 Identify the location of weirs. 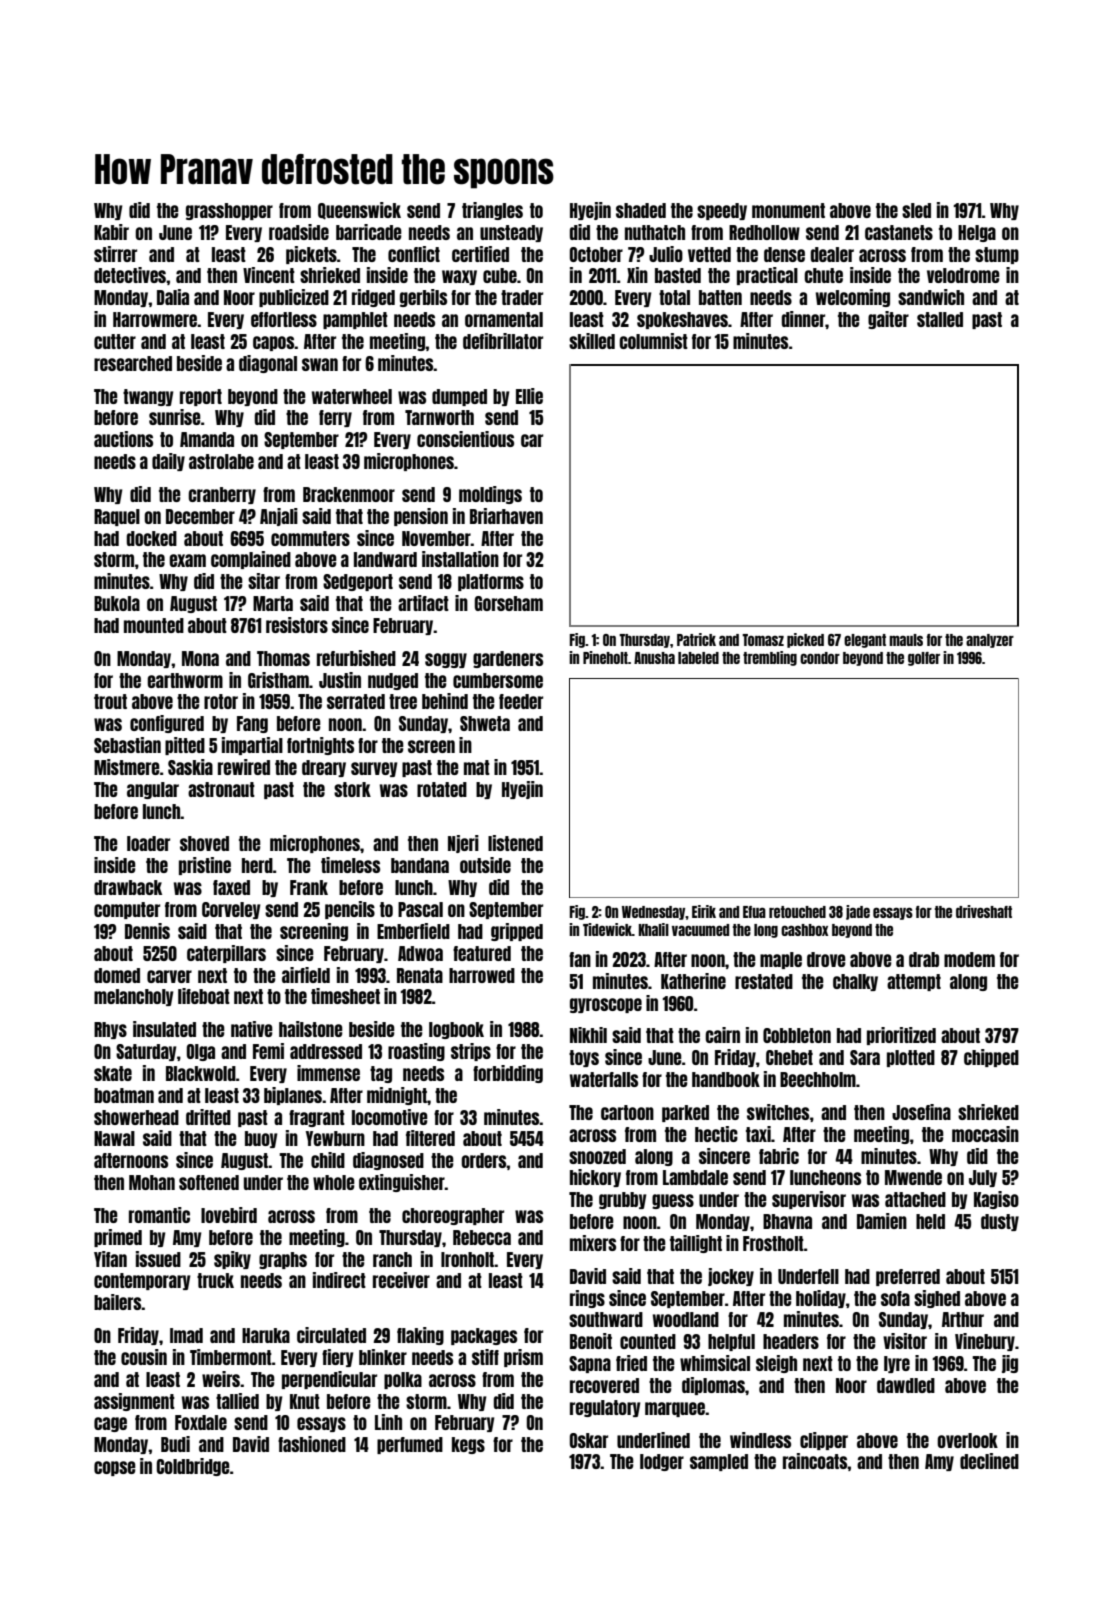
(221, 1379).
